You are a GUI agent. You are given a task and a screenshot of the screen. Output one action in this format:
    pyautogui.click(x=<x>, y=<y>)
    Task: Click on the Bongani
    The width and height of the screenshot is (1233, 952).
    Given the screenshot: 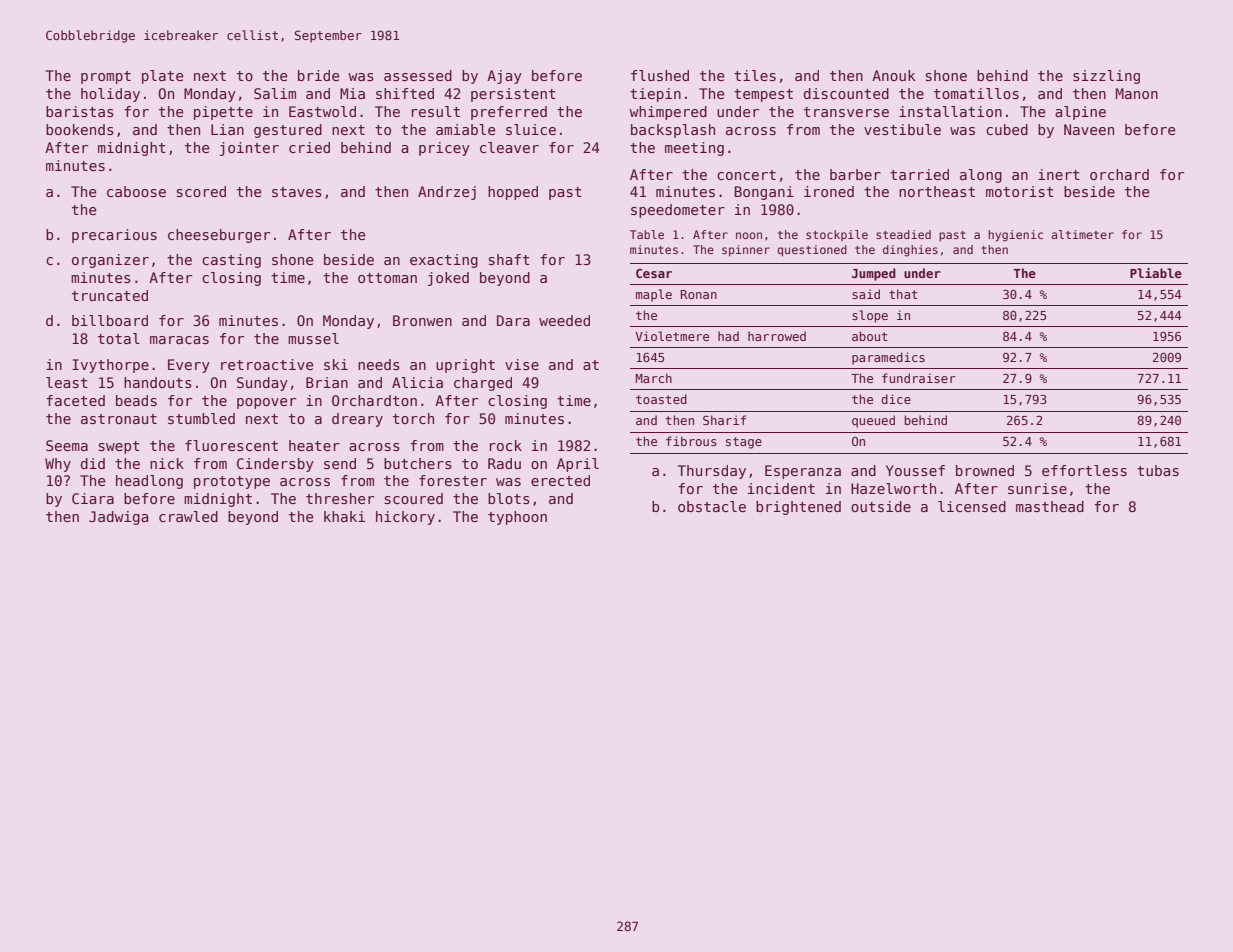 What is the action you would take?
    pyautogui.click(x=764, y=193)
